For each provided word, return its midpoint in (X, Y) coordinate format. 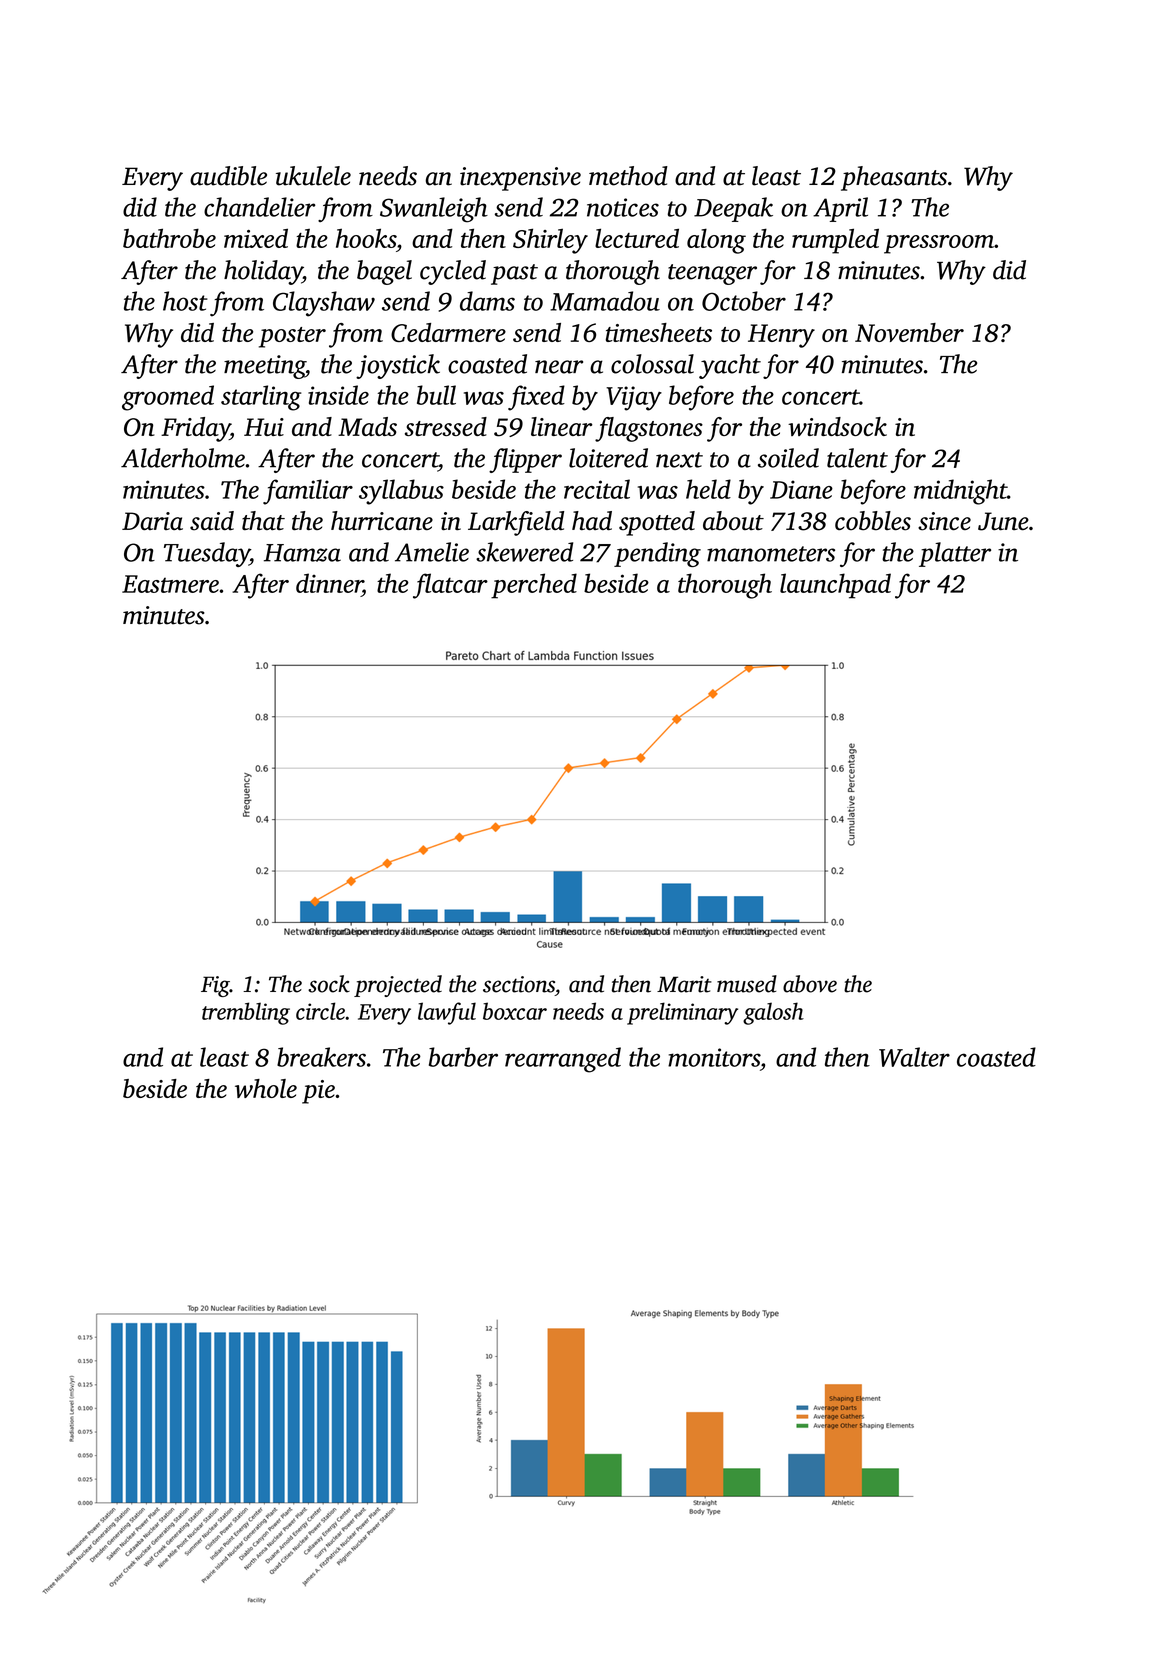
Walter (914, 1057)
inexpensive (520, 179)
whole (266, 1088)
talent (857, 458)
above (810, 984)
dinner (329, 583)
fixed (536, 398)
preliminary (682, 1013)
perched (534, 586)
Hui (264, 427)
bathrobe (169, 238)
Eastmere (170, 584)
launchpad (835, 586)
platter (955, 554)
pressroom (939, 244)
